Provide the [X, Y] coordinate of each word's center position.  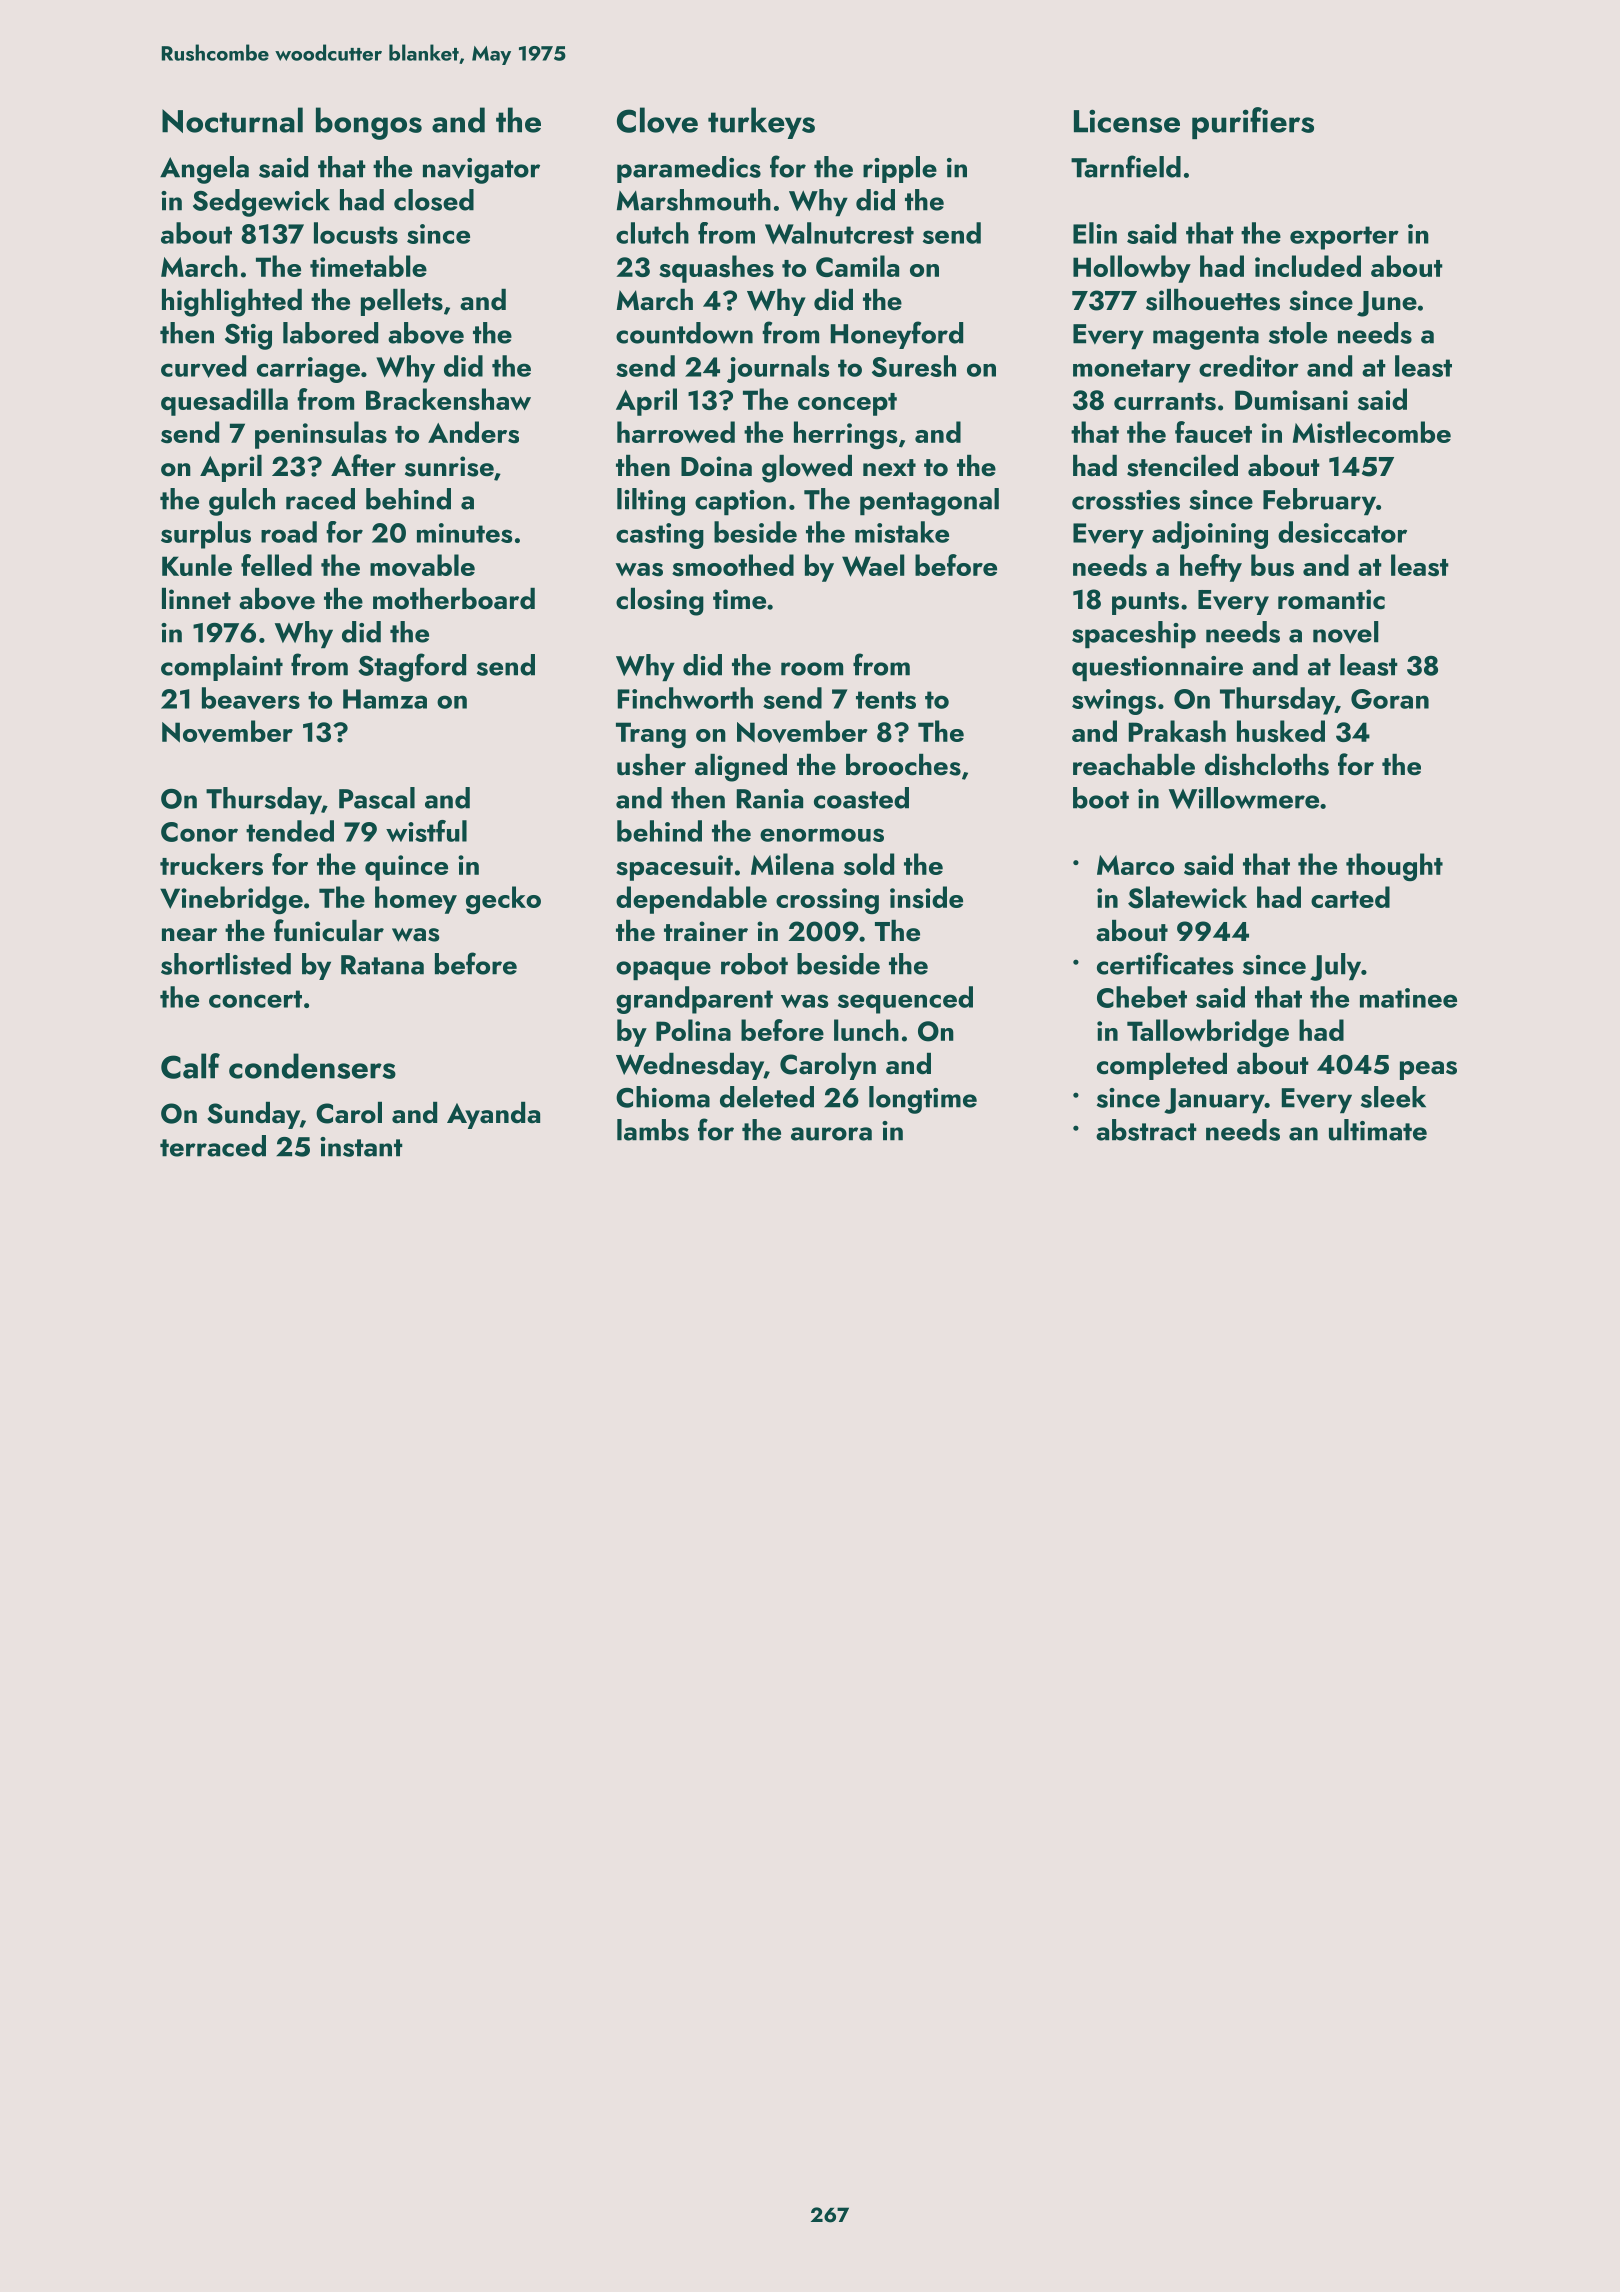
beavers [251, 698]
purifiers [1253, 123]
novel [1346, 632]
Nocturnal [232, 120]
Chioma [663, 1097]
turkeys [761, 123]
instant [361, 1147]
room [812, 669]
